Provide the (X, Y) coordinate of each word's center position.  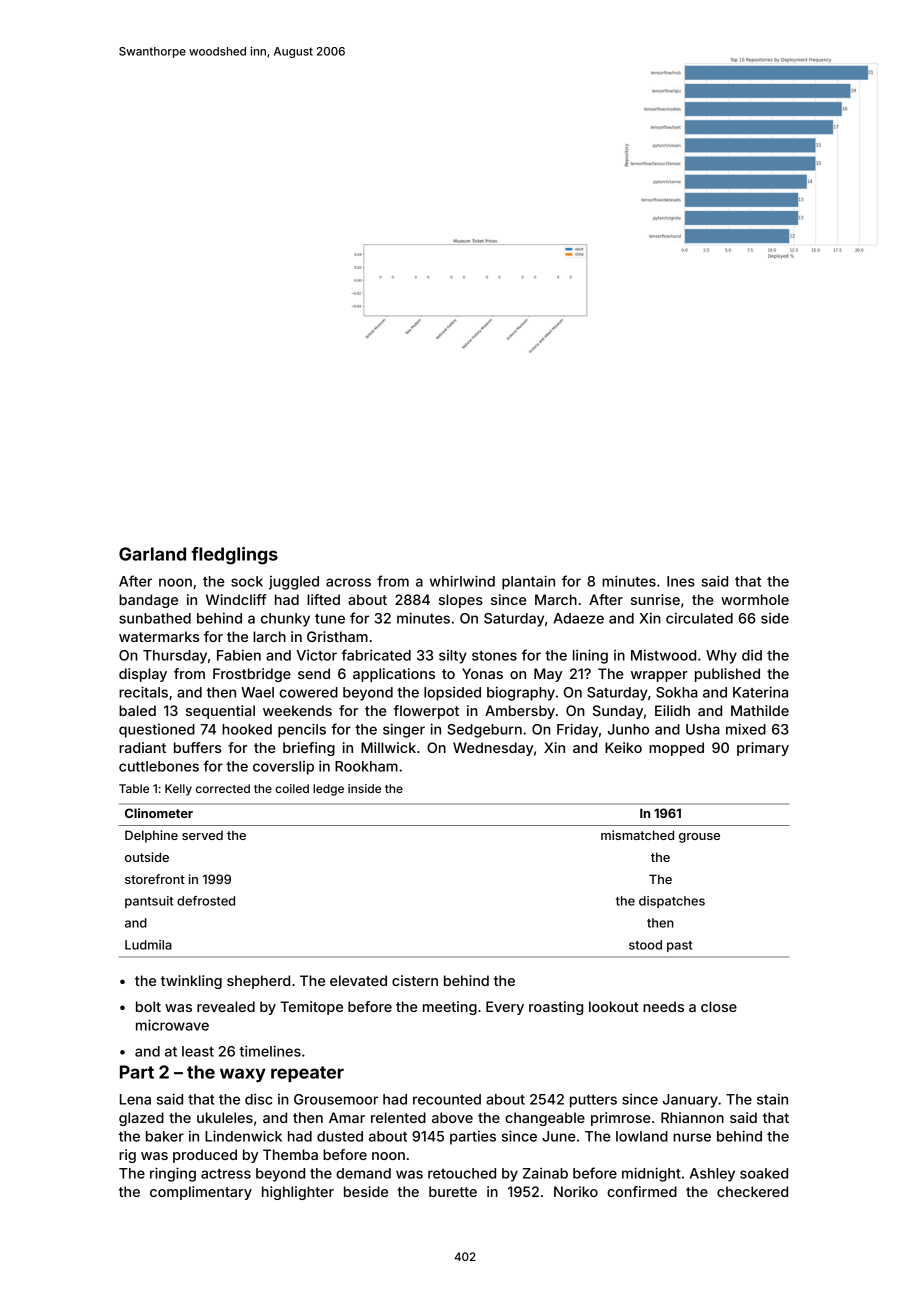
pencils (302, 730)
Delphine (151, 836)
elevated (358, 980)
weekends (297, 710)
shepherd (258, 982)
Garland (152, 554)
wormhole (755, 599)
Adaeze (578, 618)
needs (663, 1006)
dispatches (672, 902)
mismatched (637, 835)
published (727, 675)
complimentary (201, 1193)
